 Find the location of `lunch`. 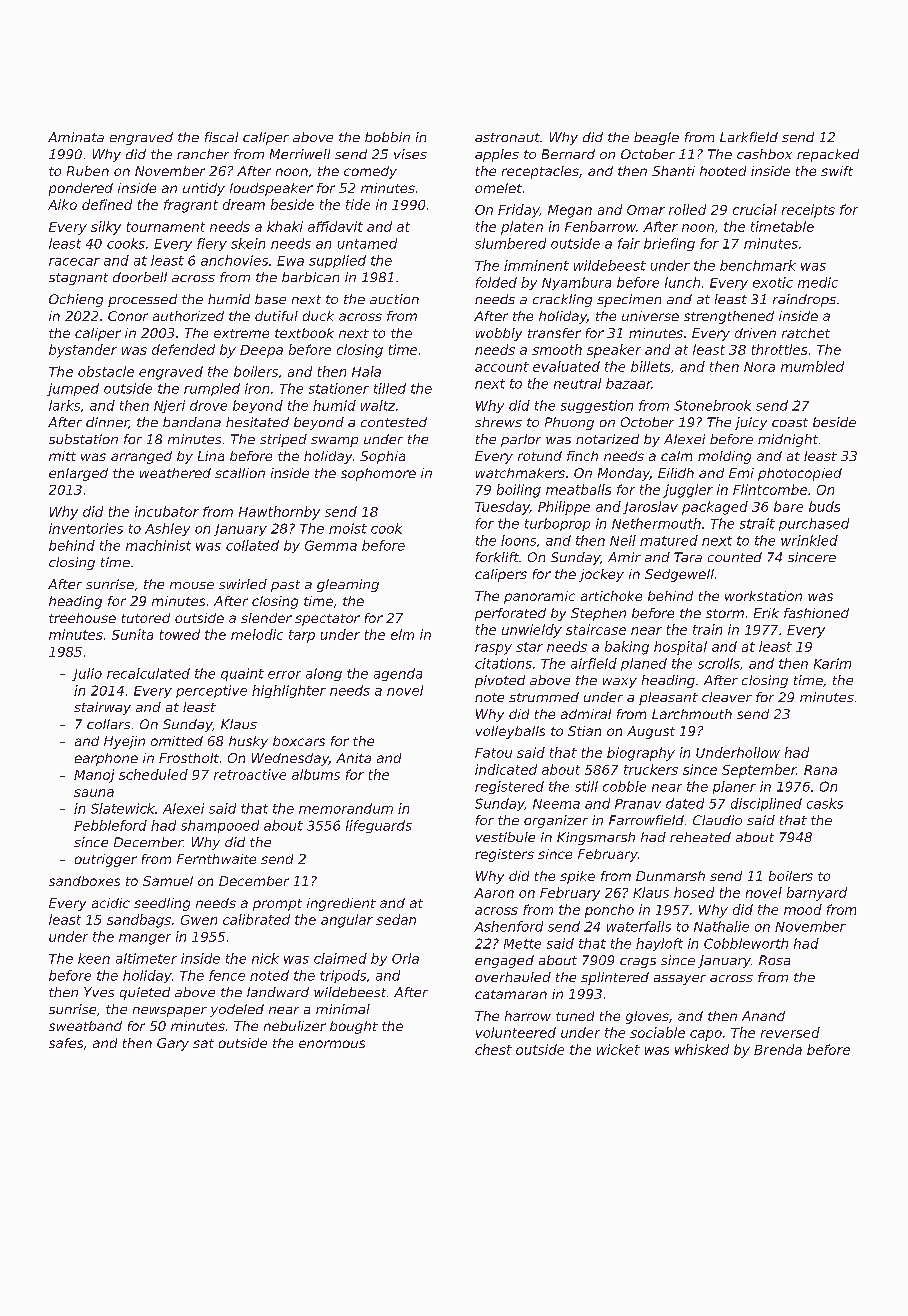

lunch is located at coordinates (682, 282).
